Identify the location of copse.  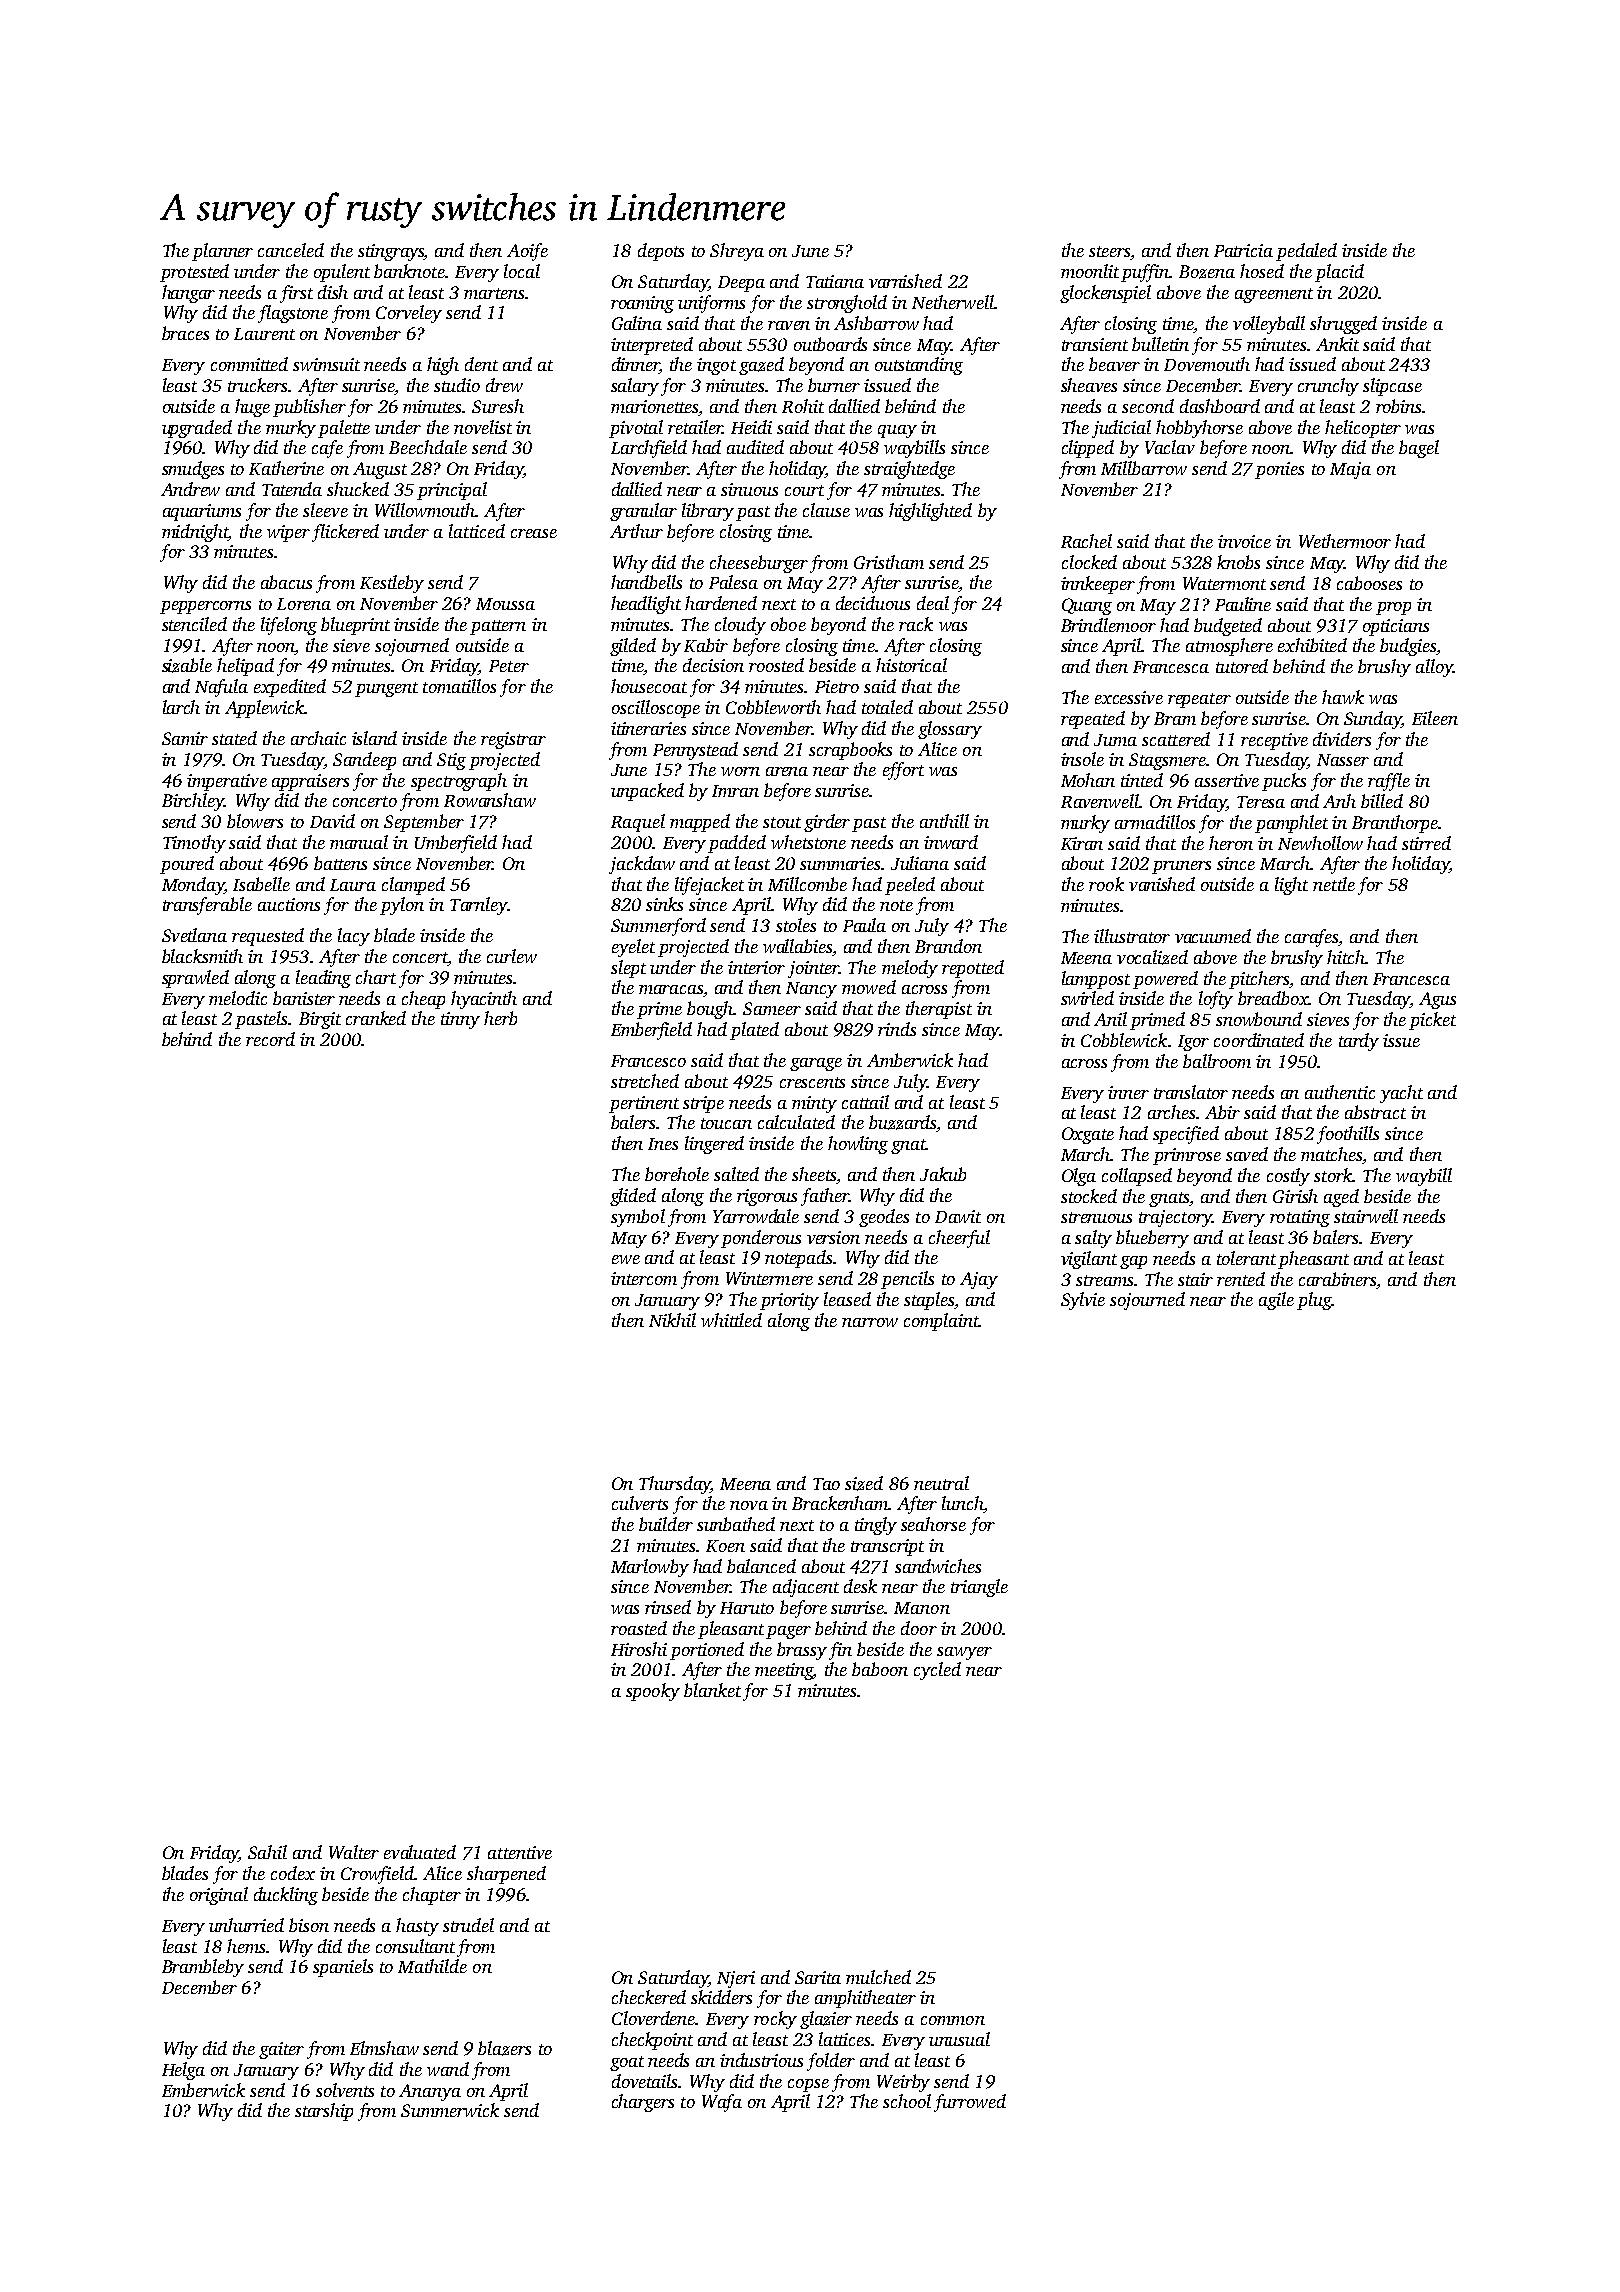
(808, 2085).
